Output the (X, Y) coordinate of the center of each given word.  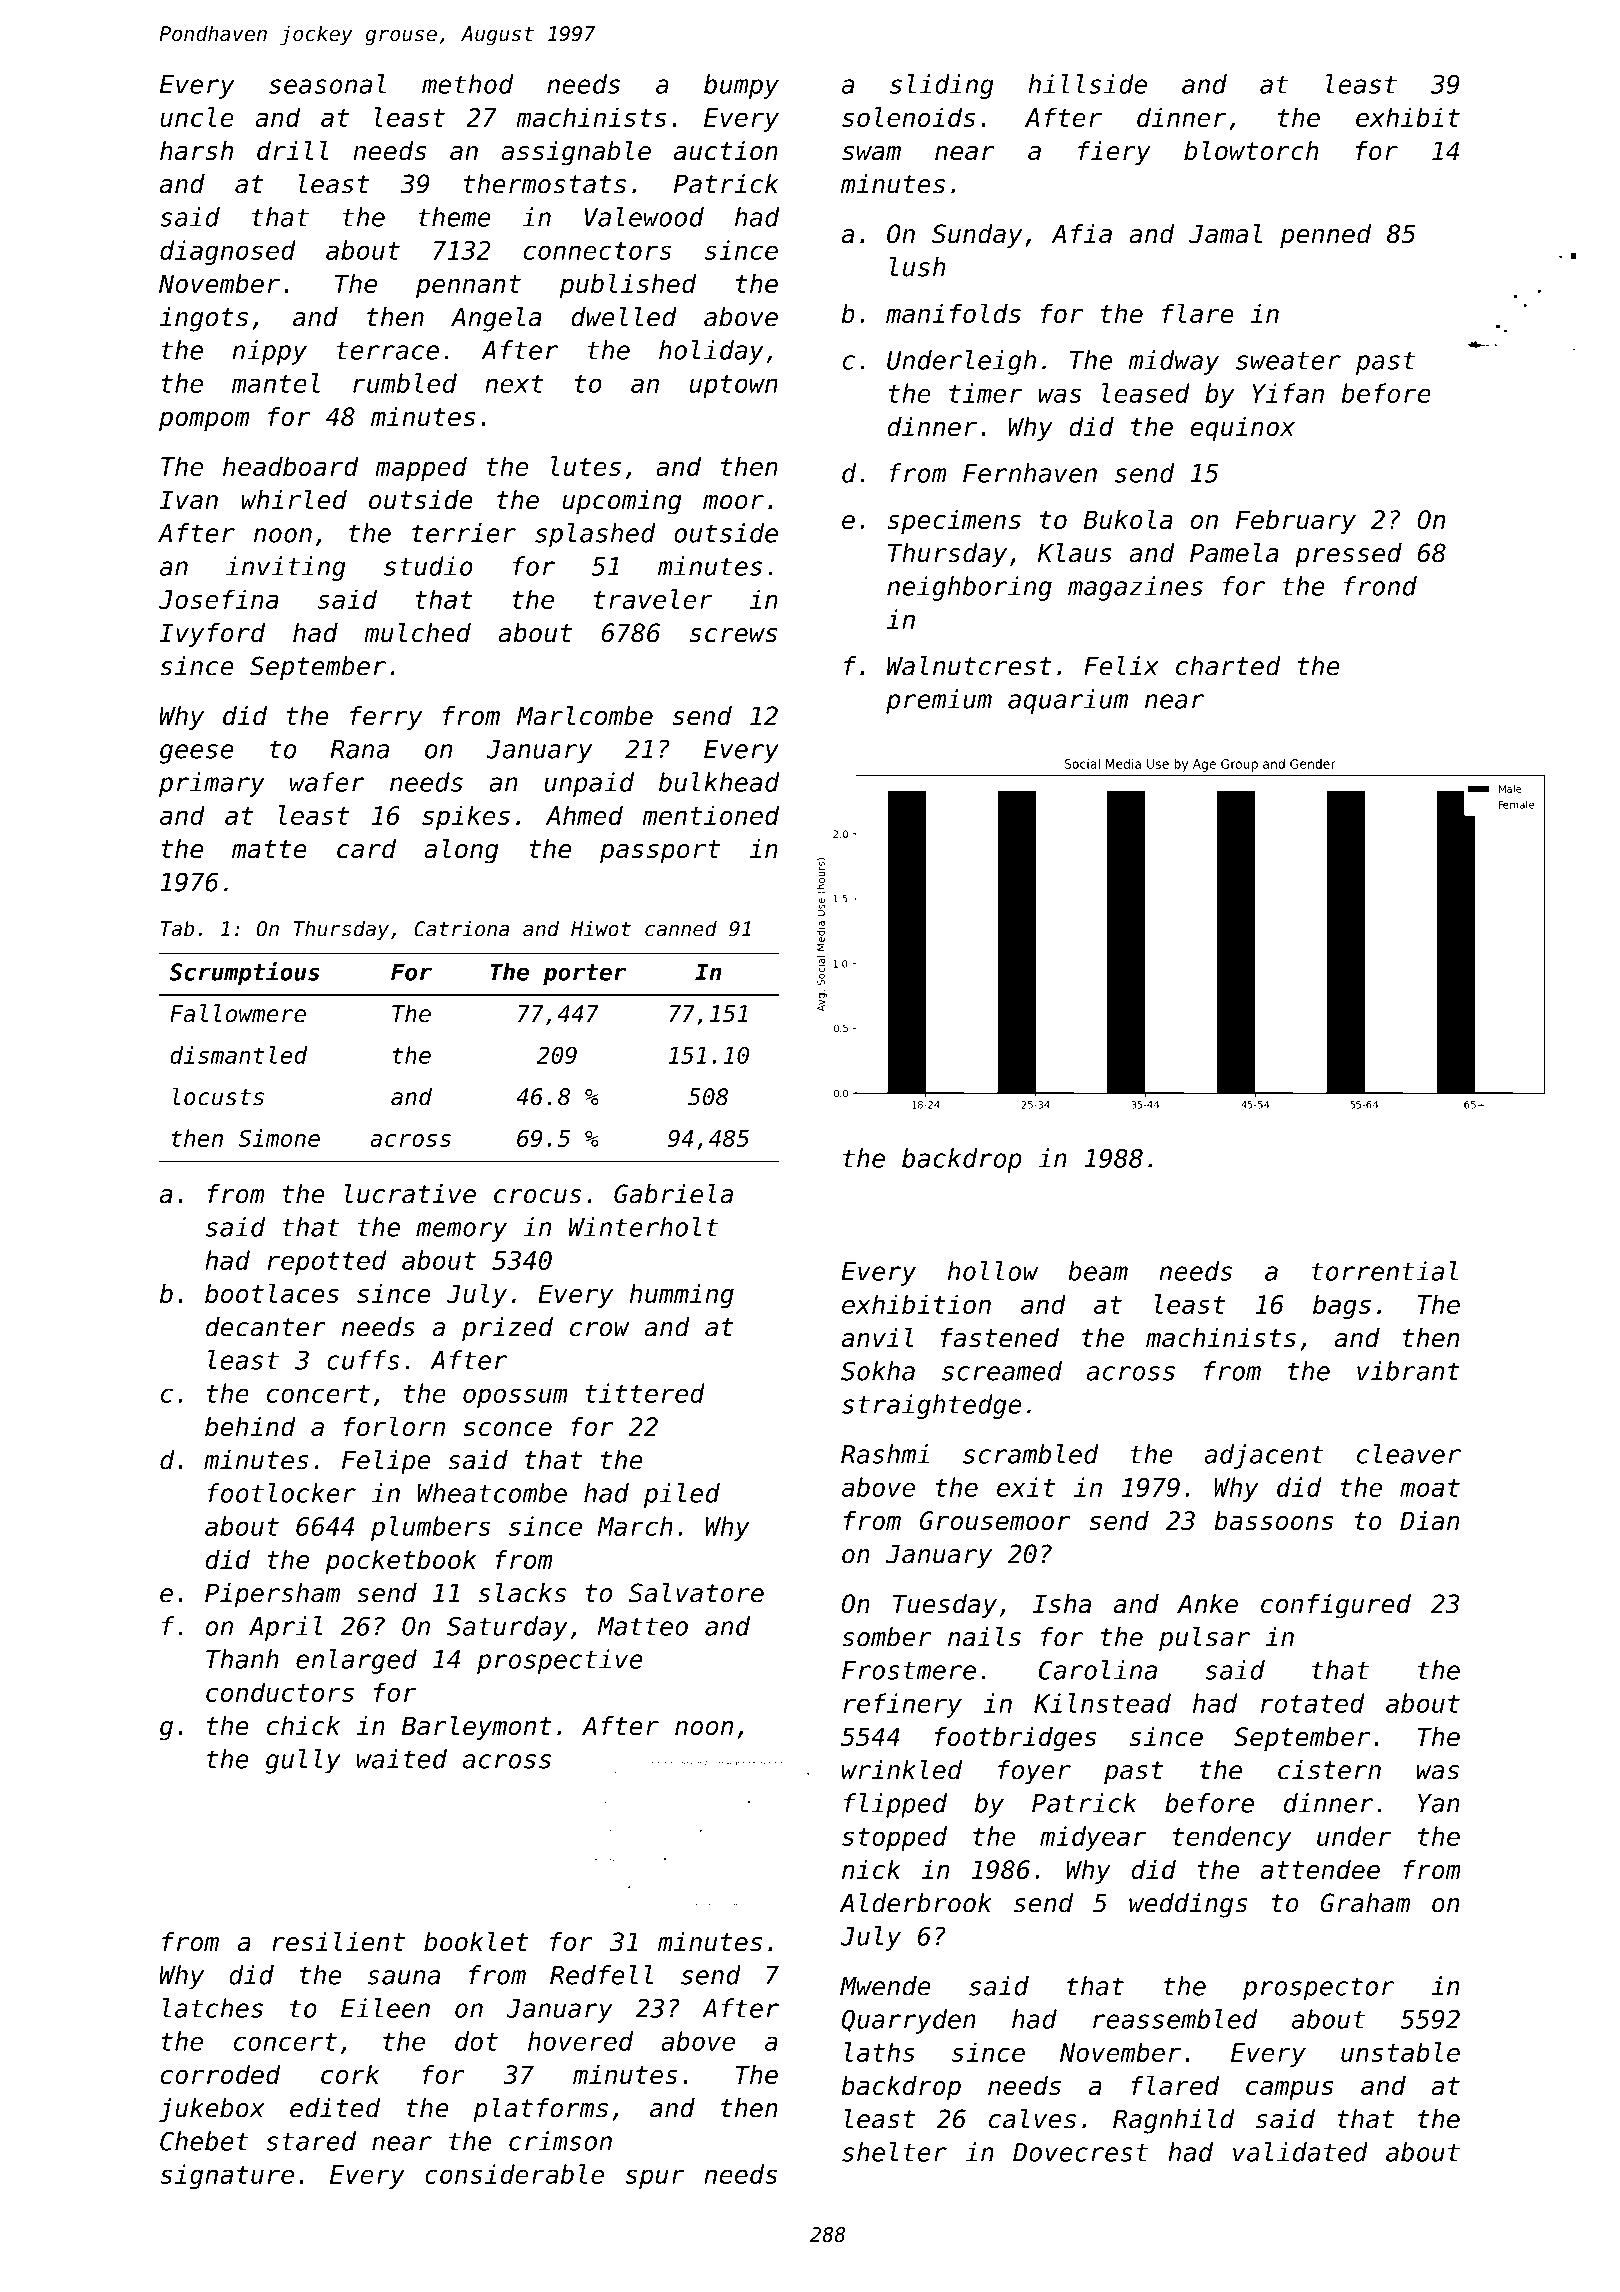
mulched (417, 632)
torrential (1385, 1271)
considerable (514, 2174)
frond (1380, 586)
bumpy (741, 86)
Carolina (1098, 1670)
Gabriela (673, 1194)
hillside (1087, 84)
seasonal (327, 84)
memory (461, 1232)
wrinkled (902, 1770)
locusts (218, 1096)
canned (681, 929)
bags (1342, 1306)
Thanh (242, 1659)
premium (939, 701)
